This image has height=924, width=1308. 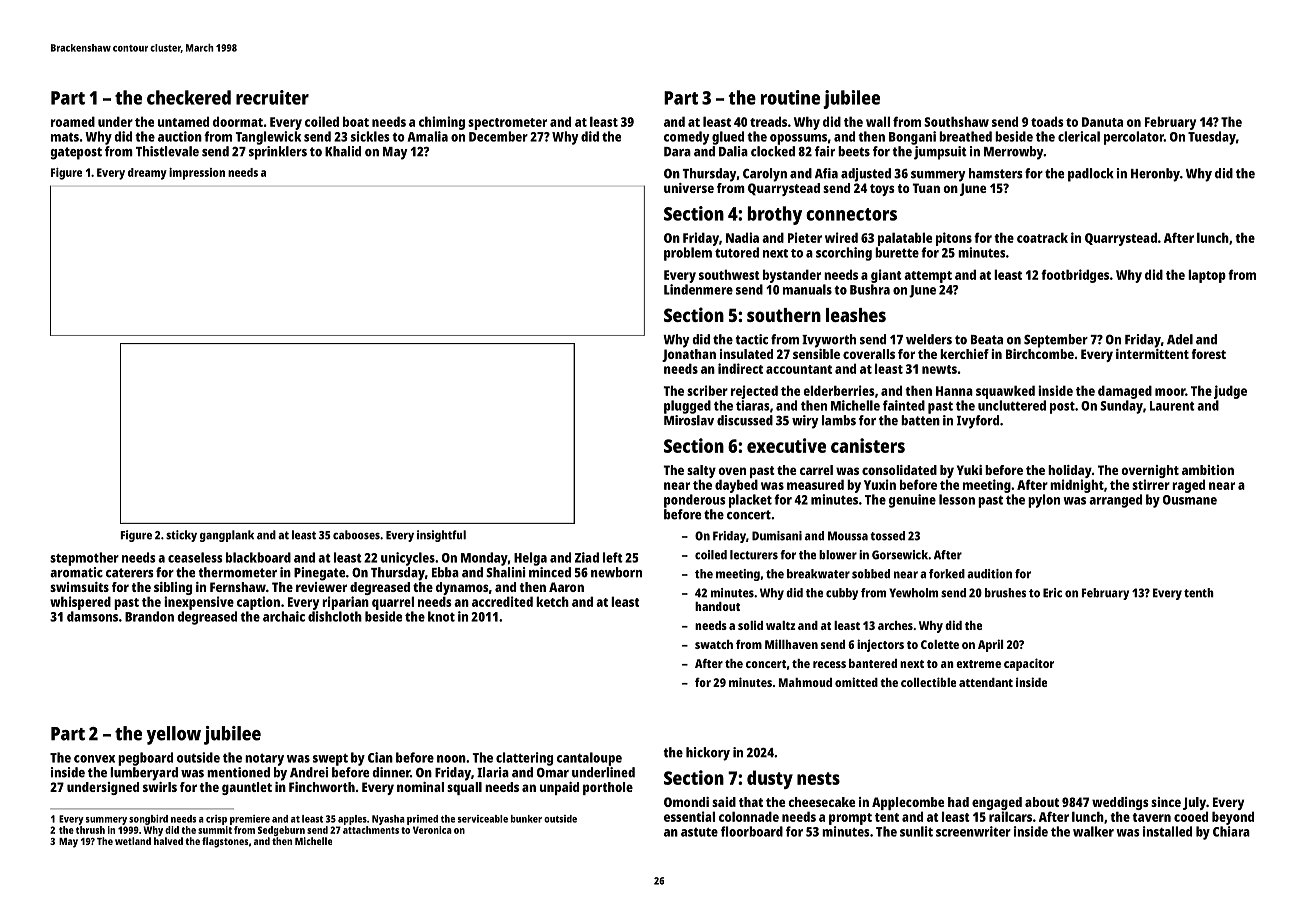 I want to click on convex, so click(x=94, y=759).
